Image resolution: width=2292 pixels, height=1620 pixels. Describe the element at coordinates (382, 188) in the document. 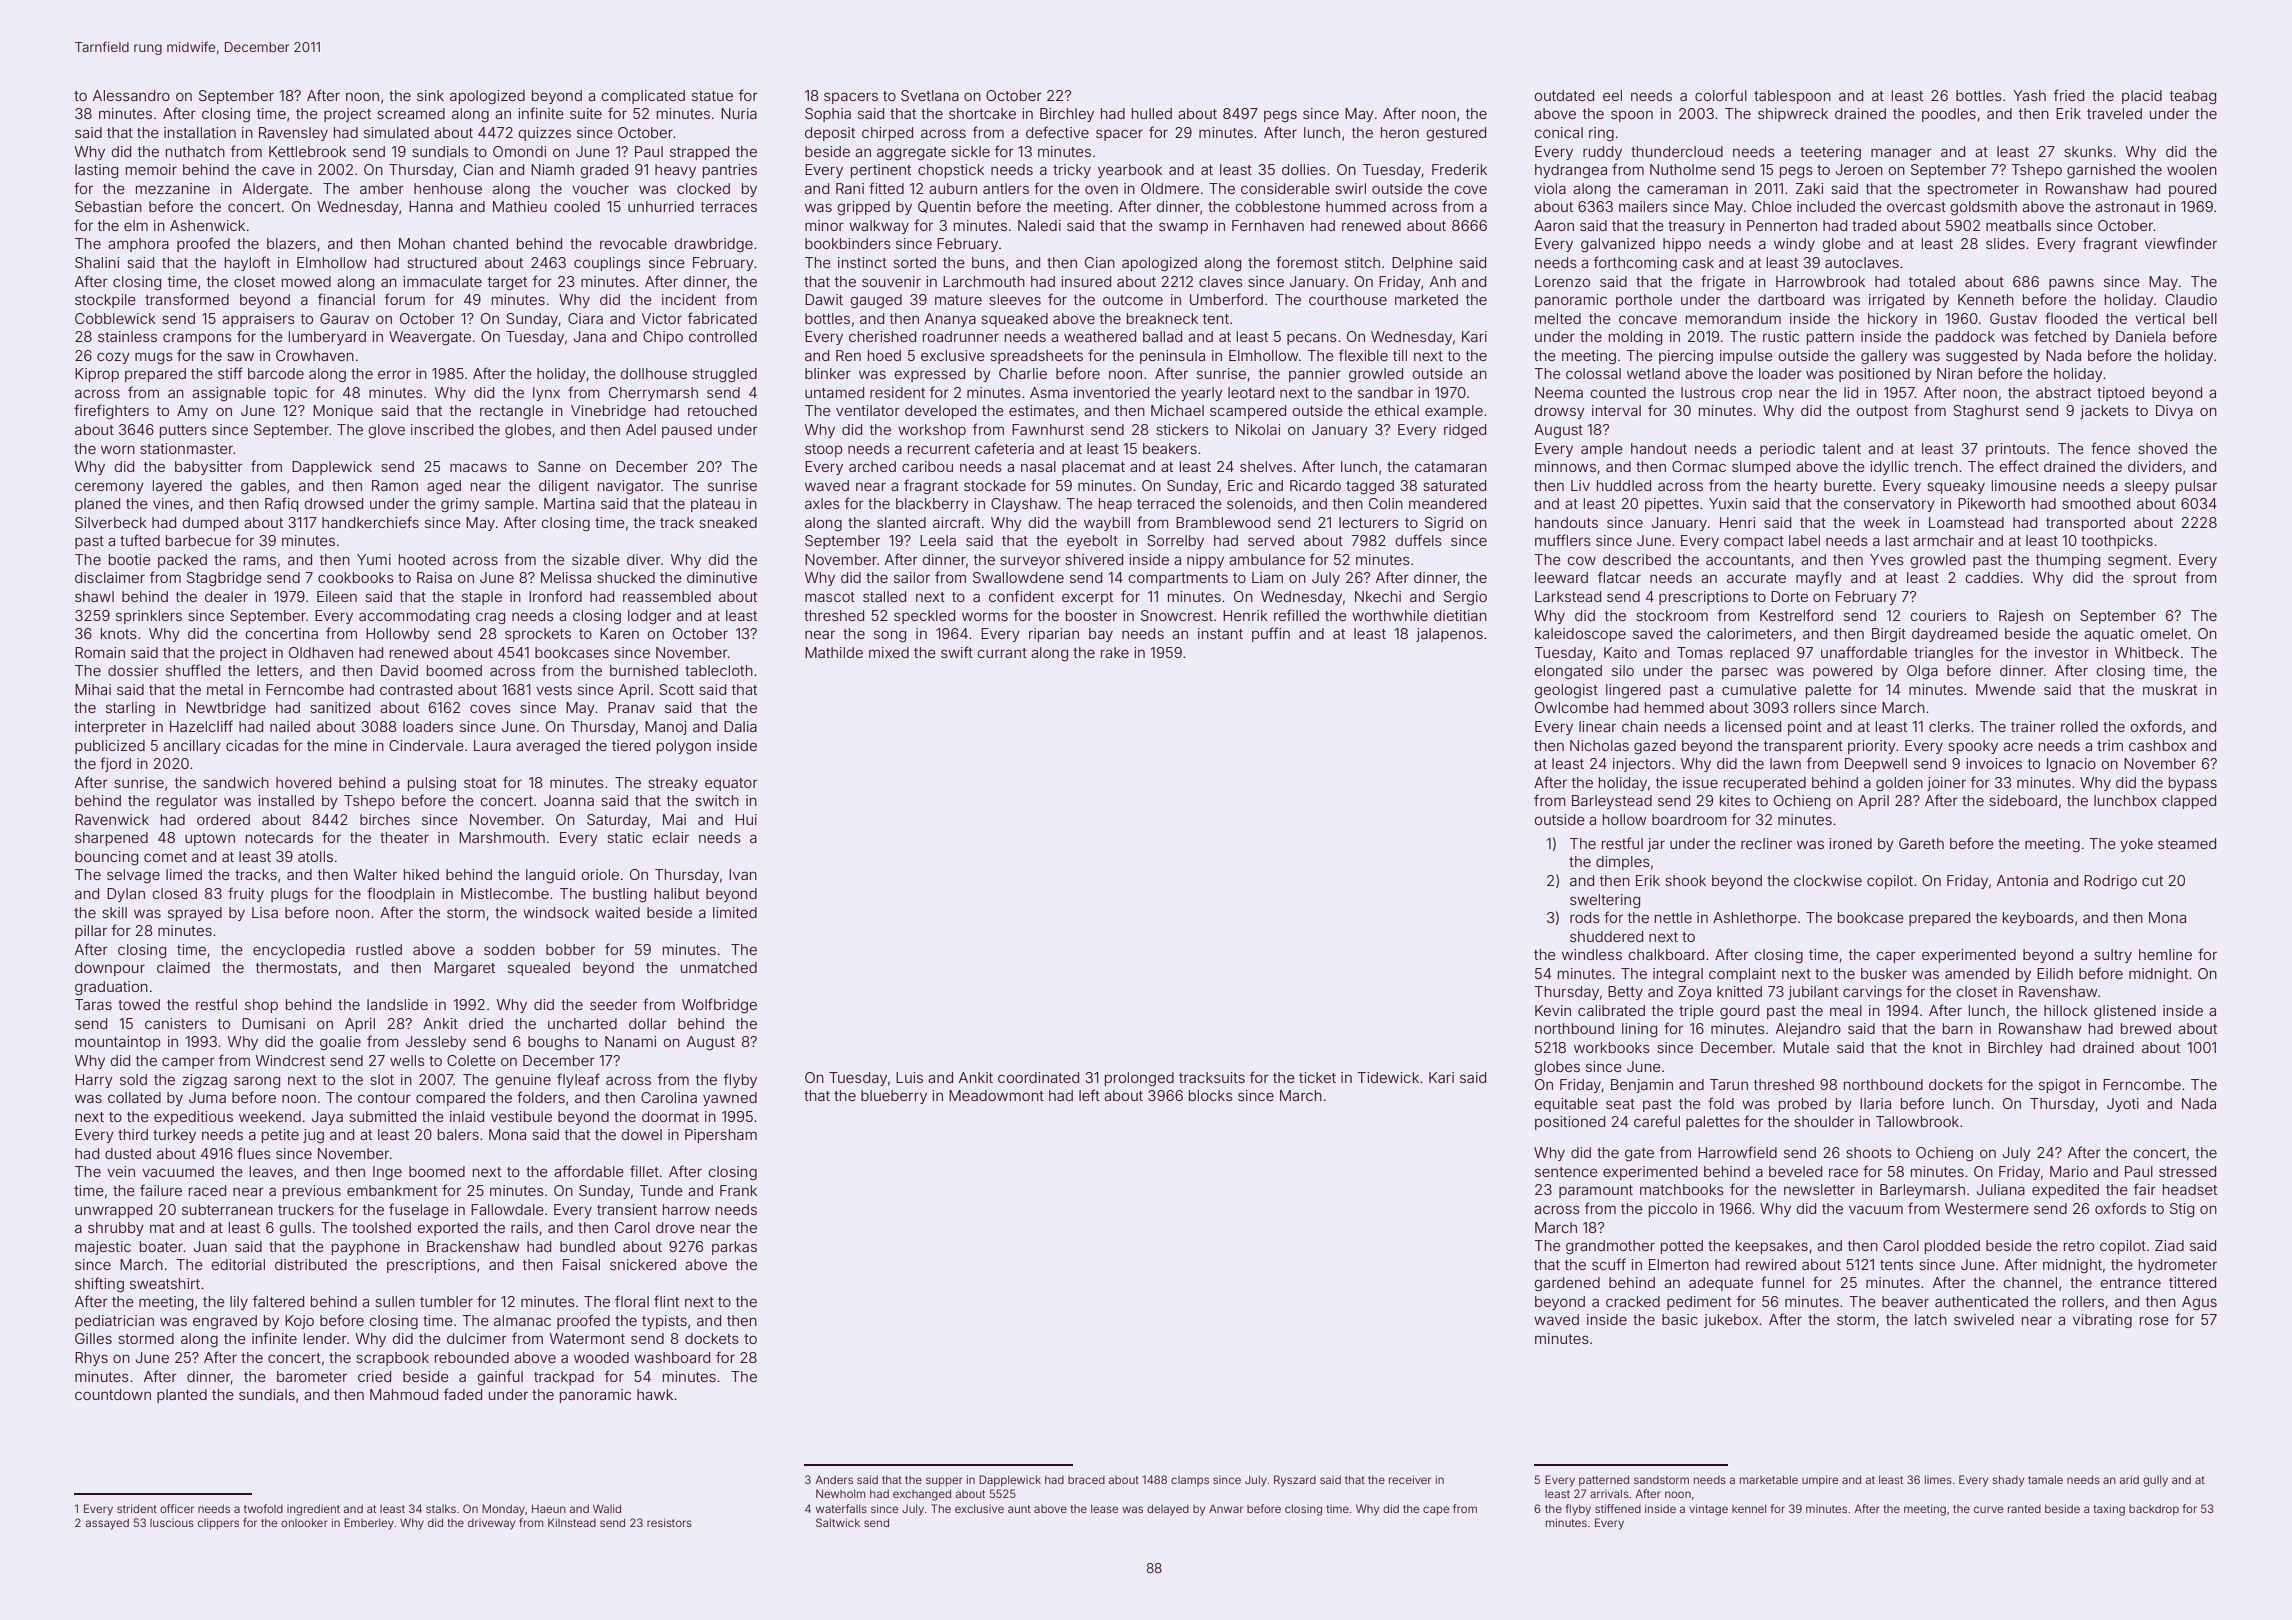

I see `amber` at that location.
